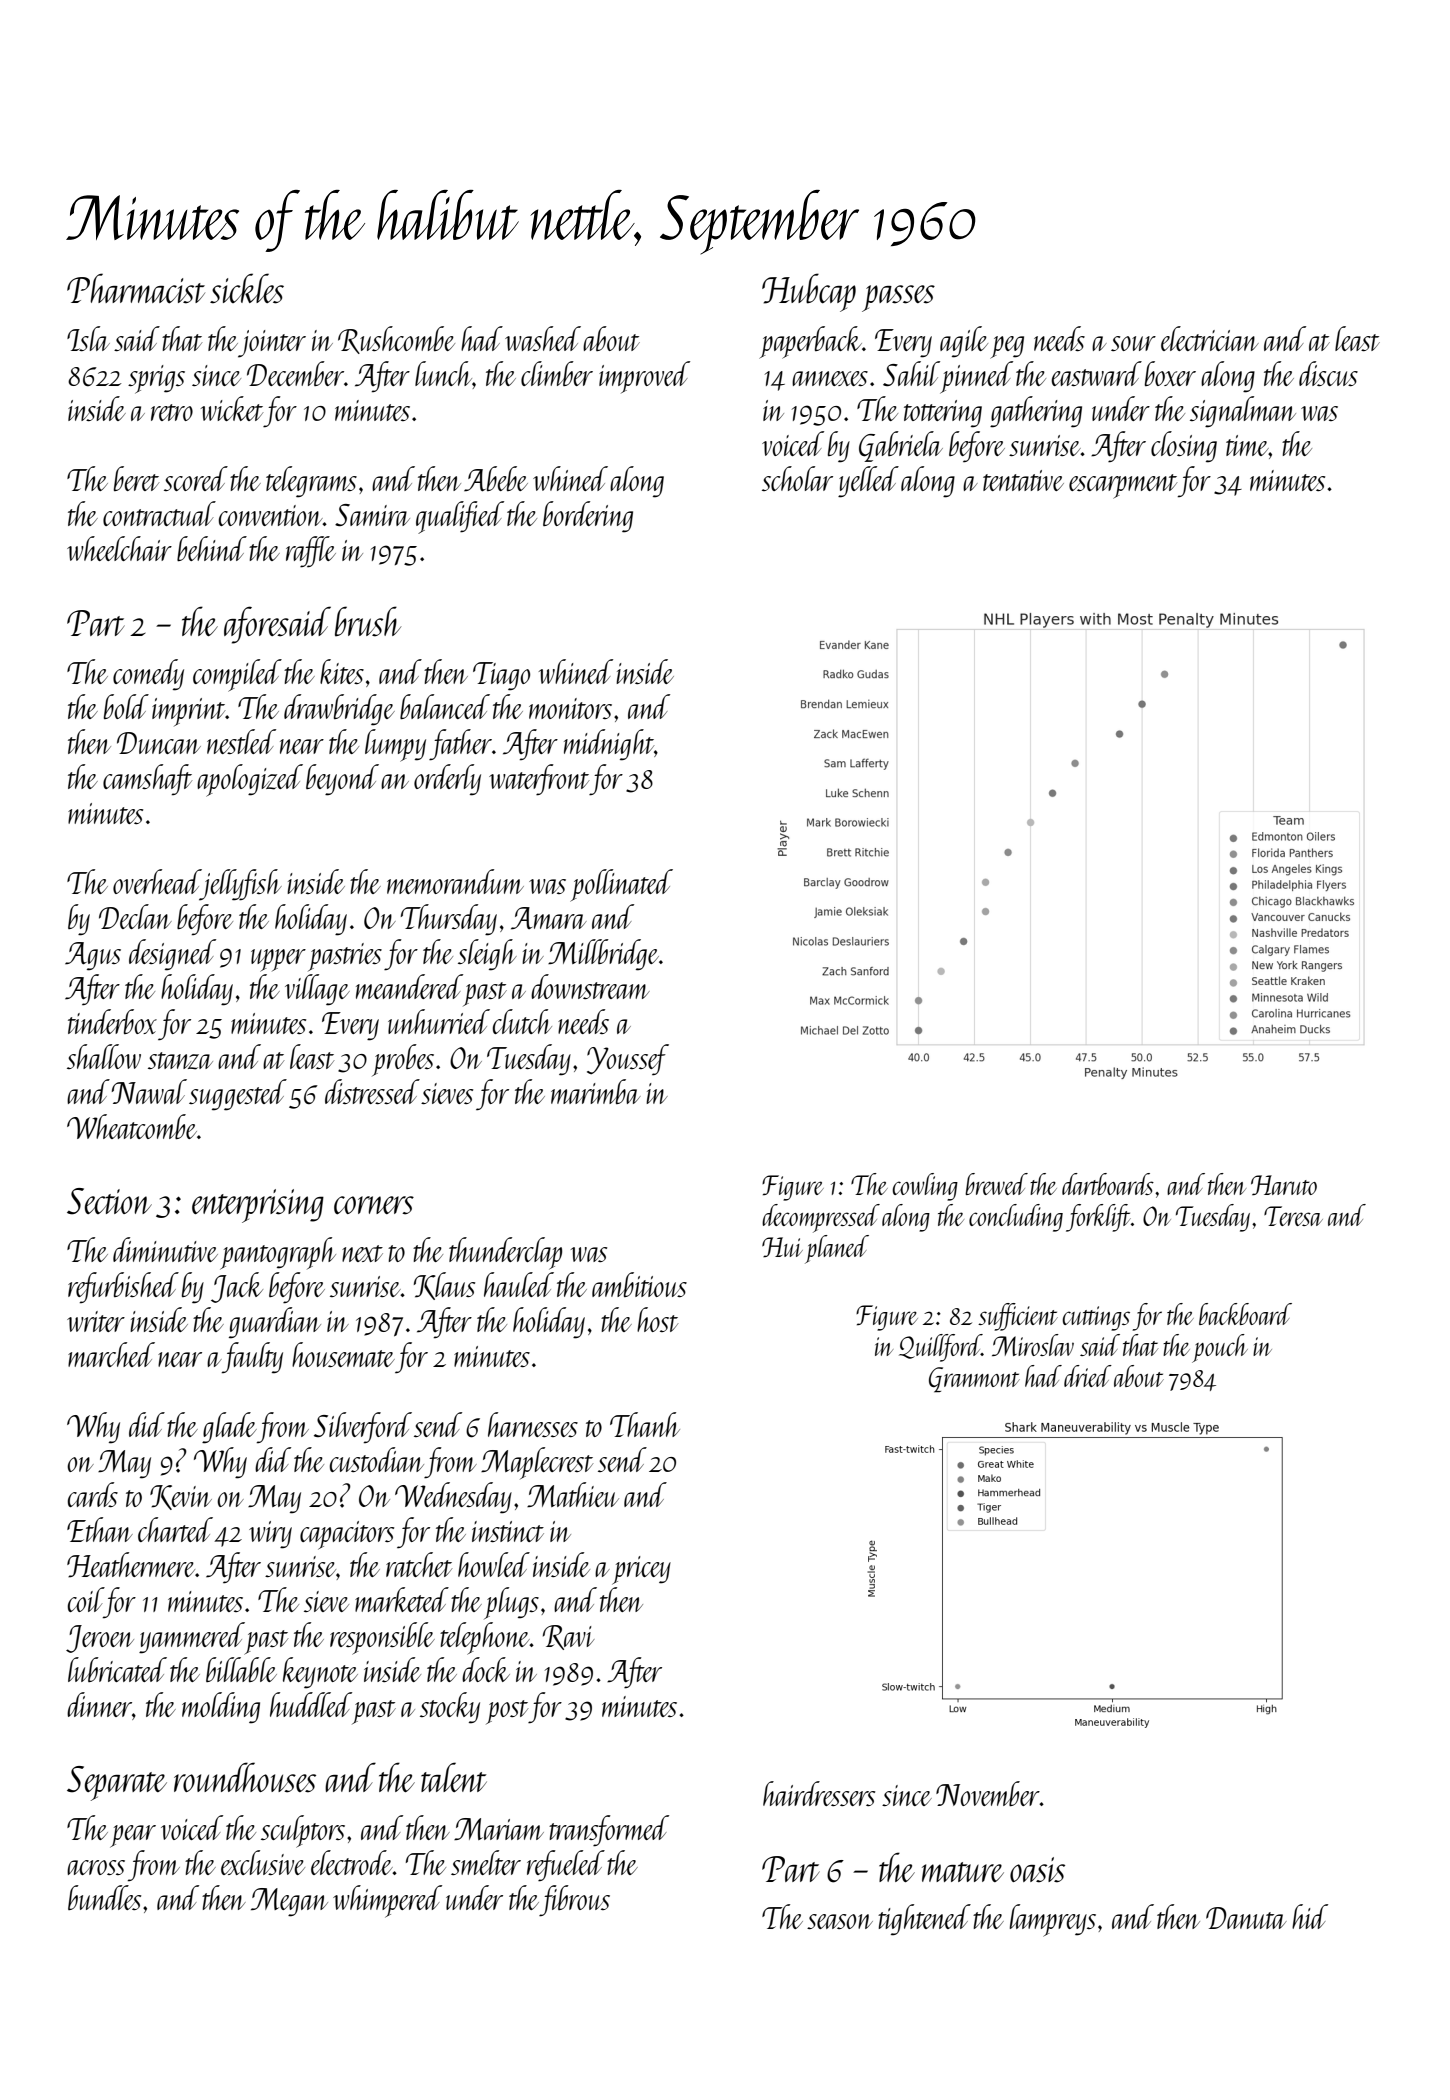  I want to click on Tiago, so click(501, 676).
